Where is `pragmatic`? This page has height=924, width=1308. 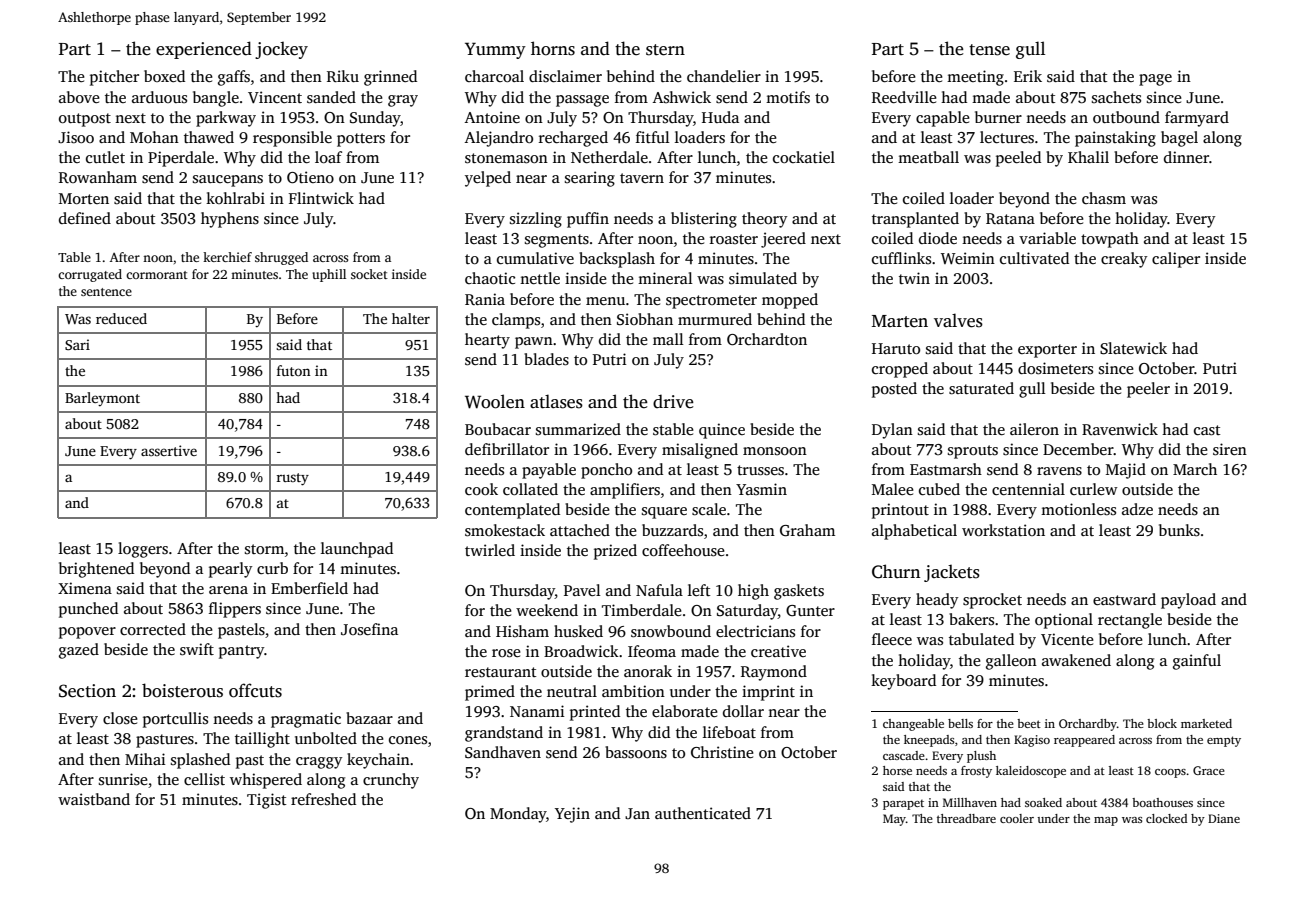
pragmatic is located at coordinates (306, 720).
